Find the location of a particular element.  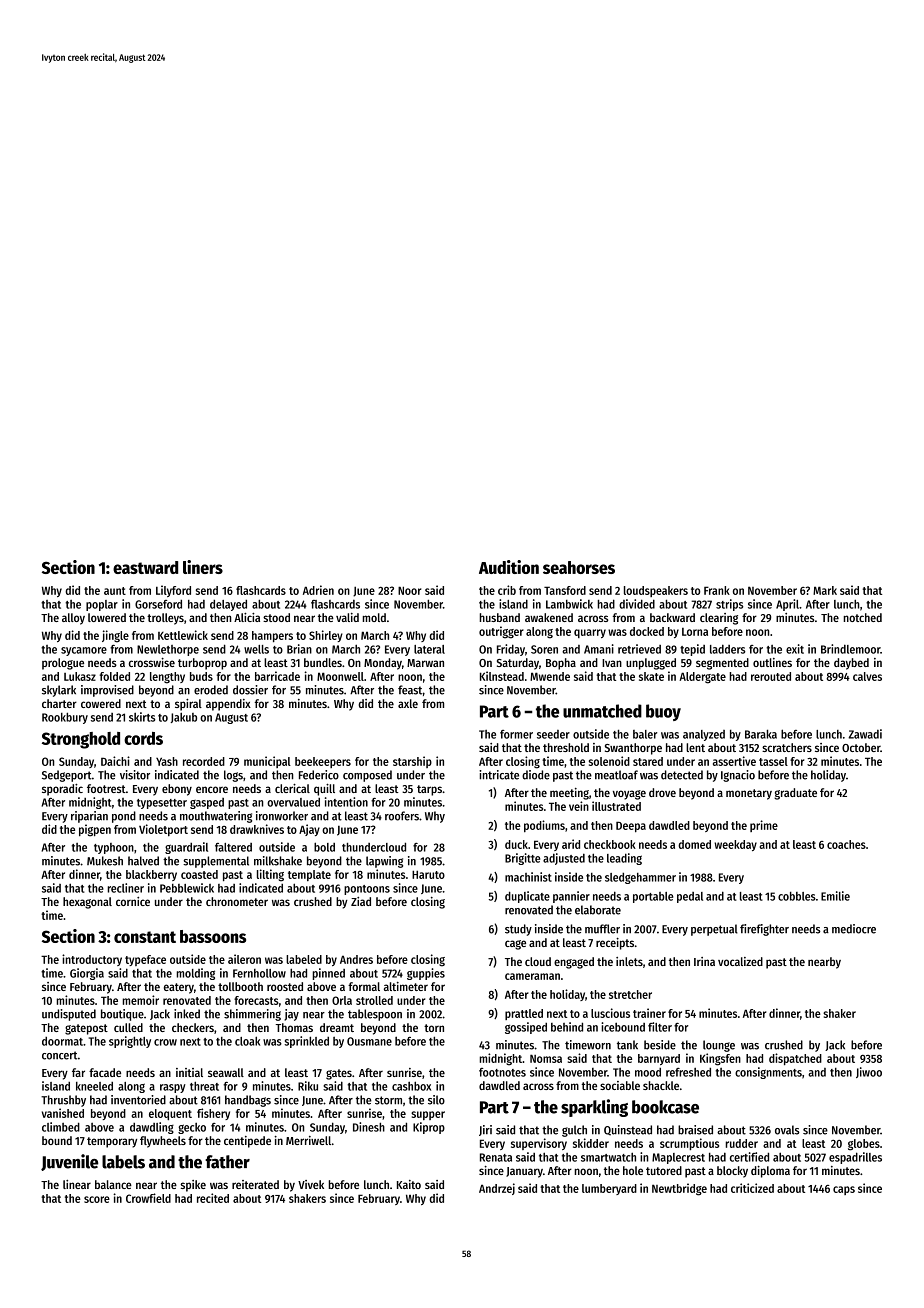

Audition is located at coordinates (509, 567).
